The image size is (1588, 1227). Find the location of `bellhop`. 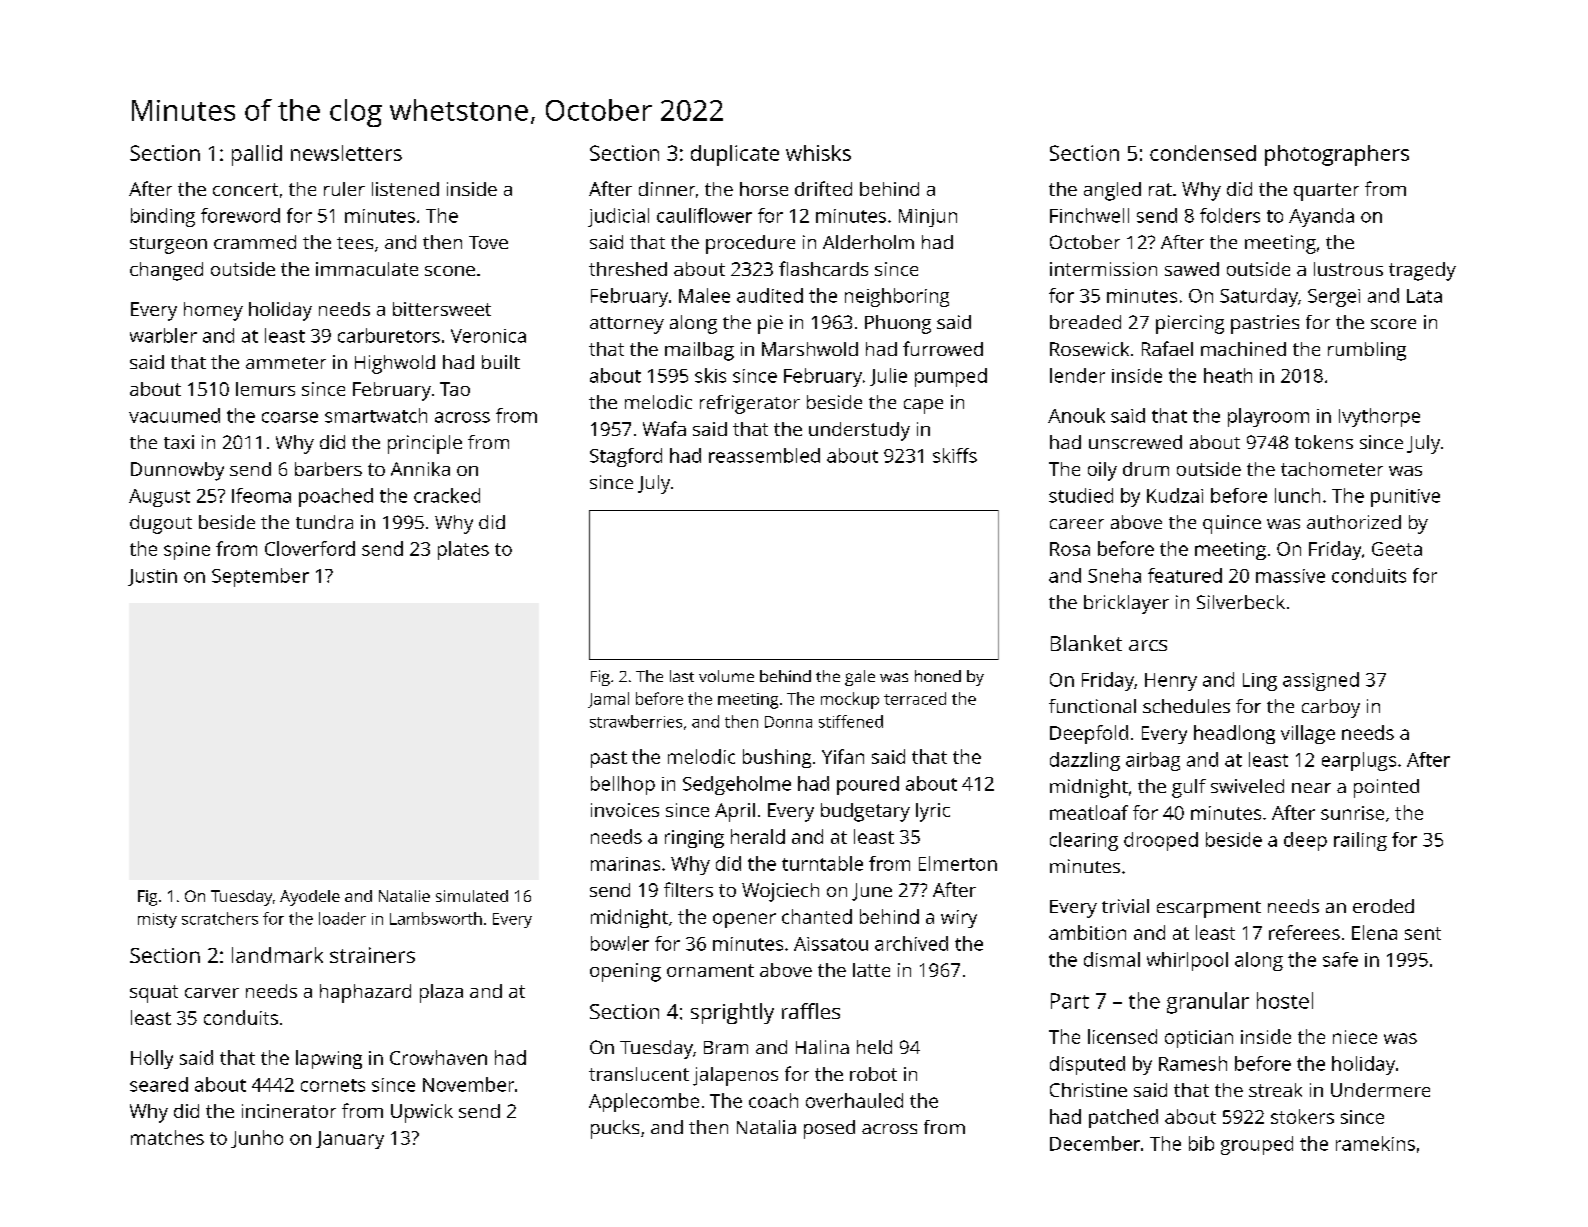

bellhop is located at coordinates (623, 785).
